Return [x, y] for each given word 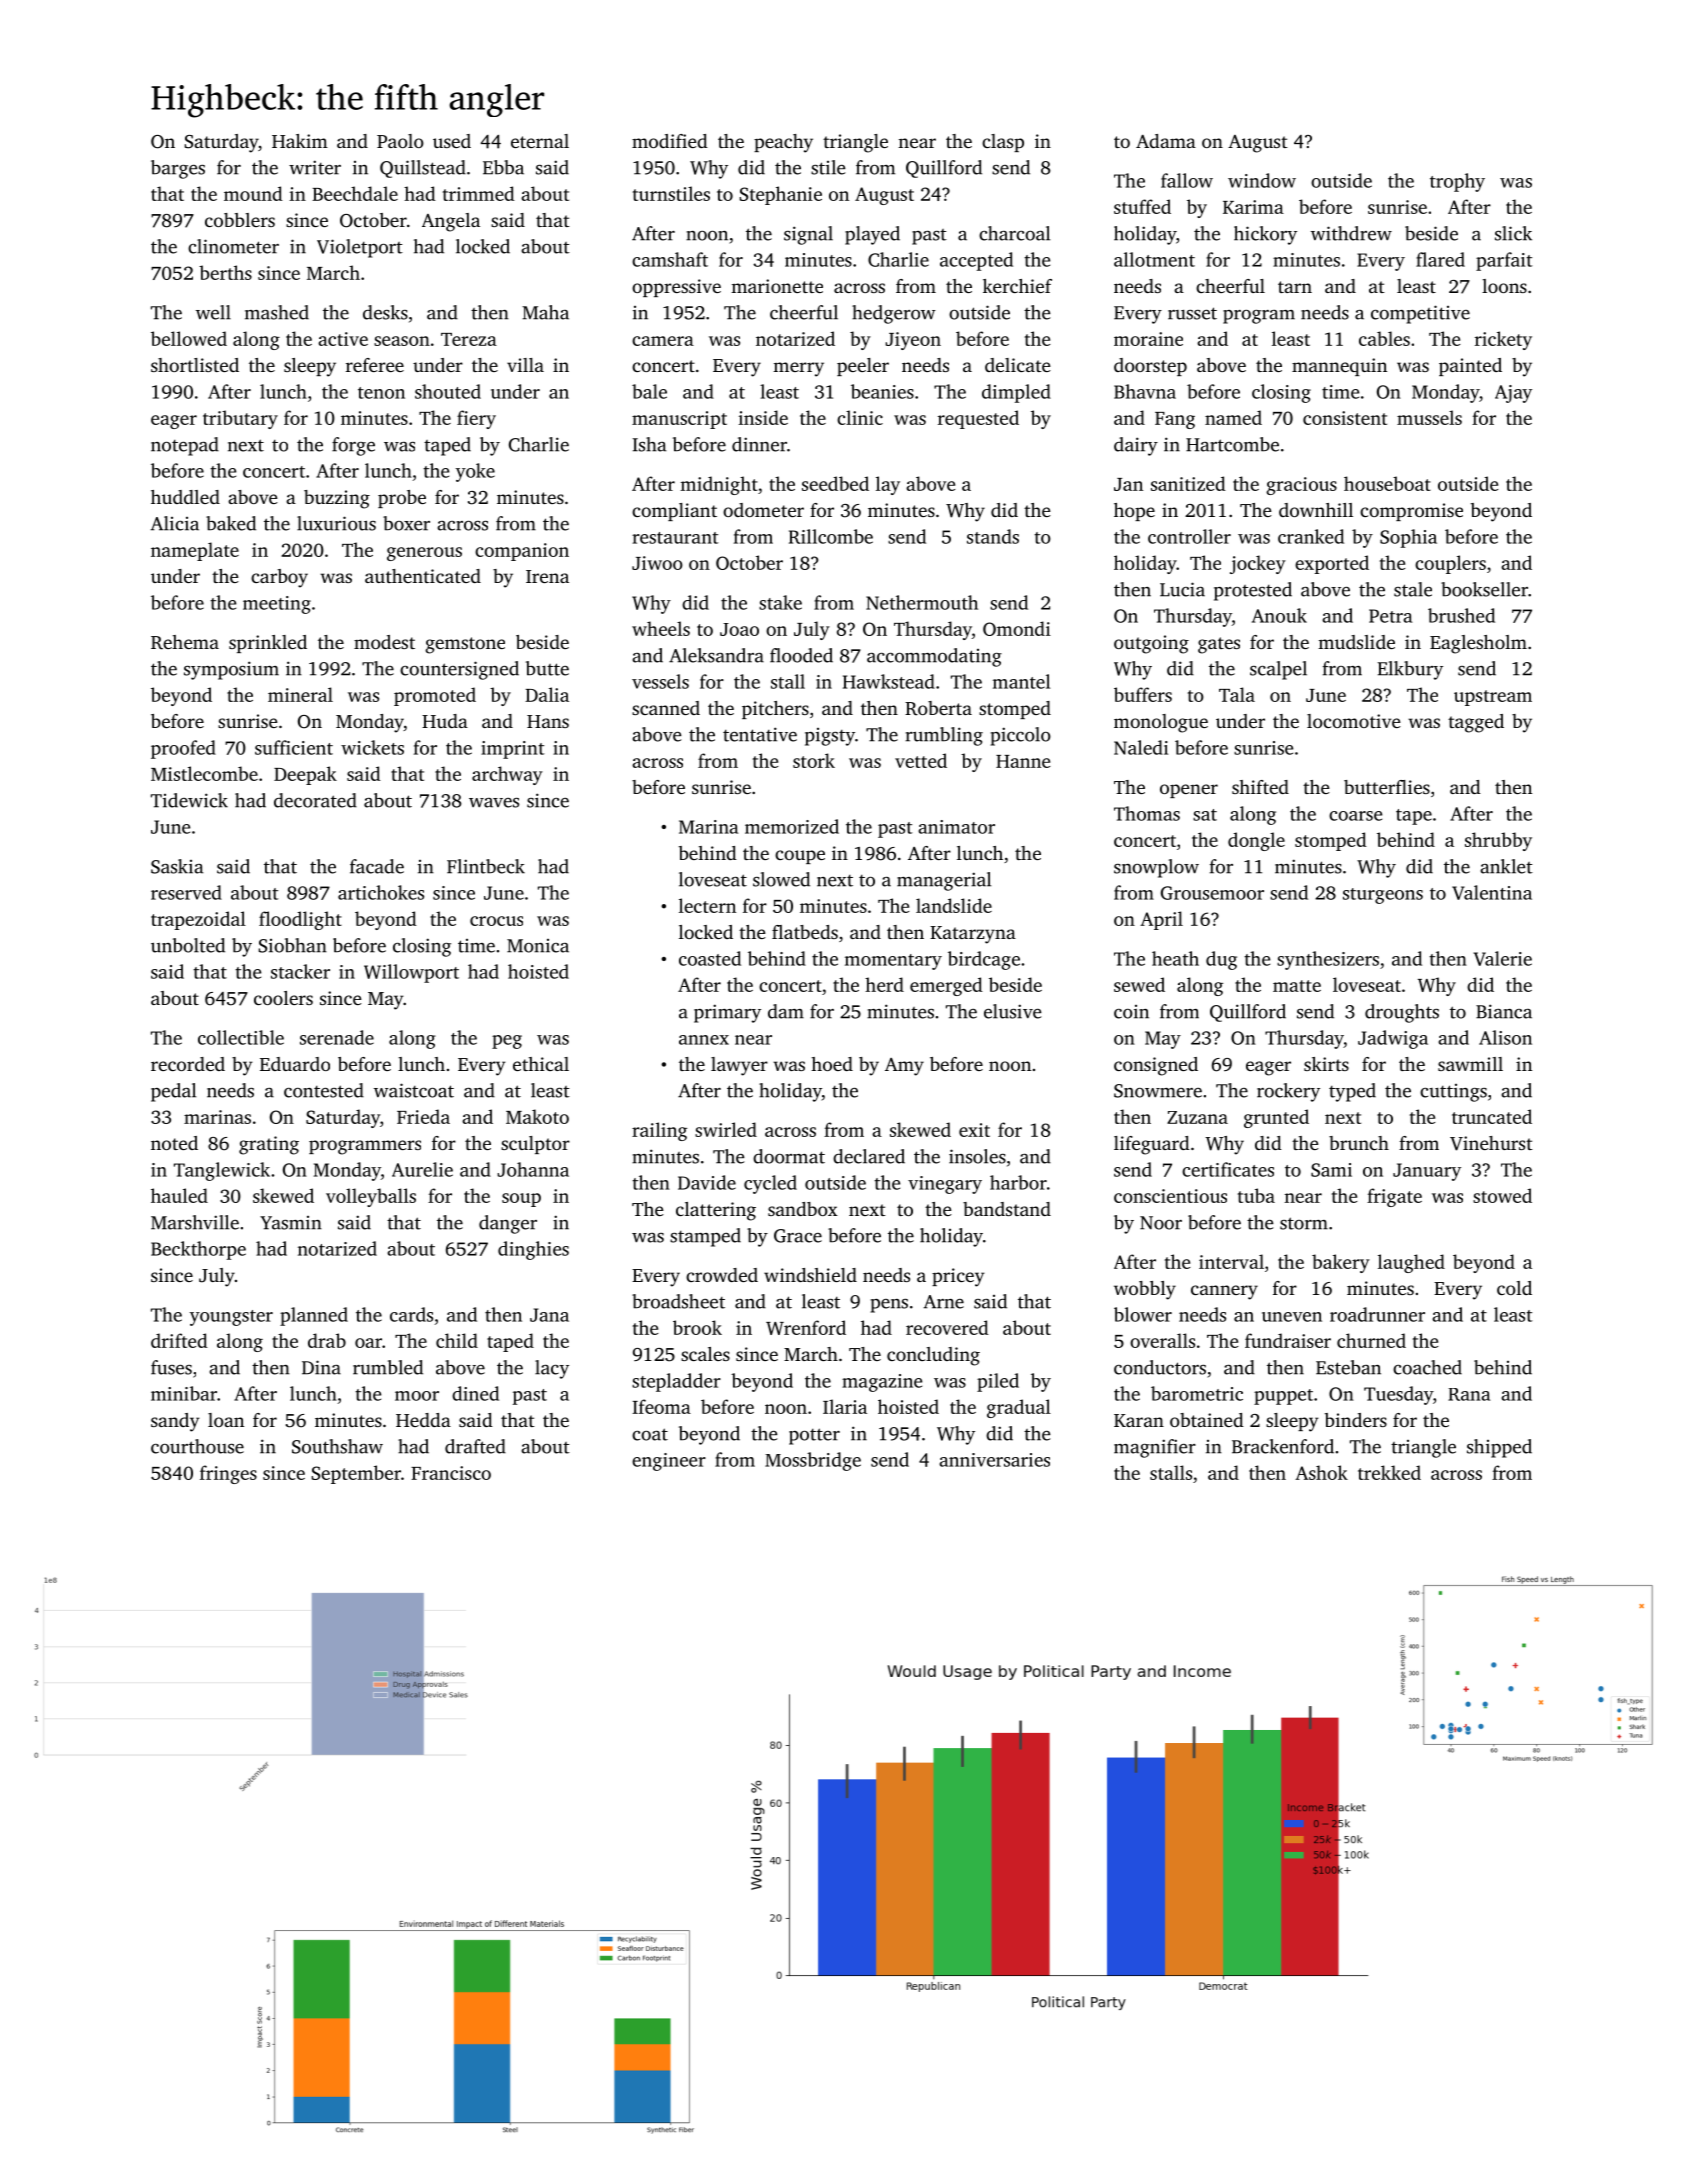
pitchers [775, 710]
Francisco [451, 1473]
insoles [977, 1156]
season [402, 341]
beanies [882, 391]
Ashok [1321, 1472]
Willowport [411, 973]
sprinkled [268, 644]
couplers [1450, 564]
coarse [1355, 816]
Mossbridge [813, 1461]
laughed [1411, 1263]
